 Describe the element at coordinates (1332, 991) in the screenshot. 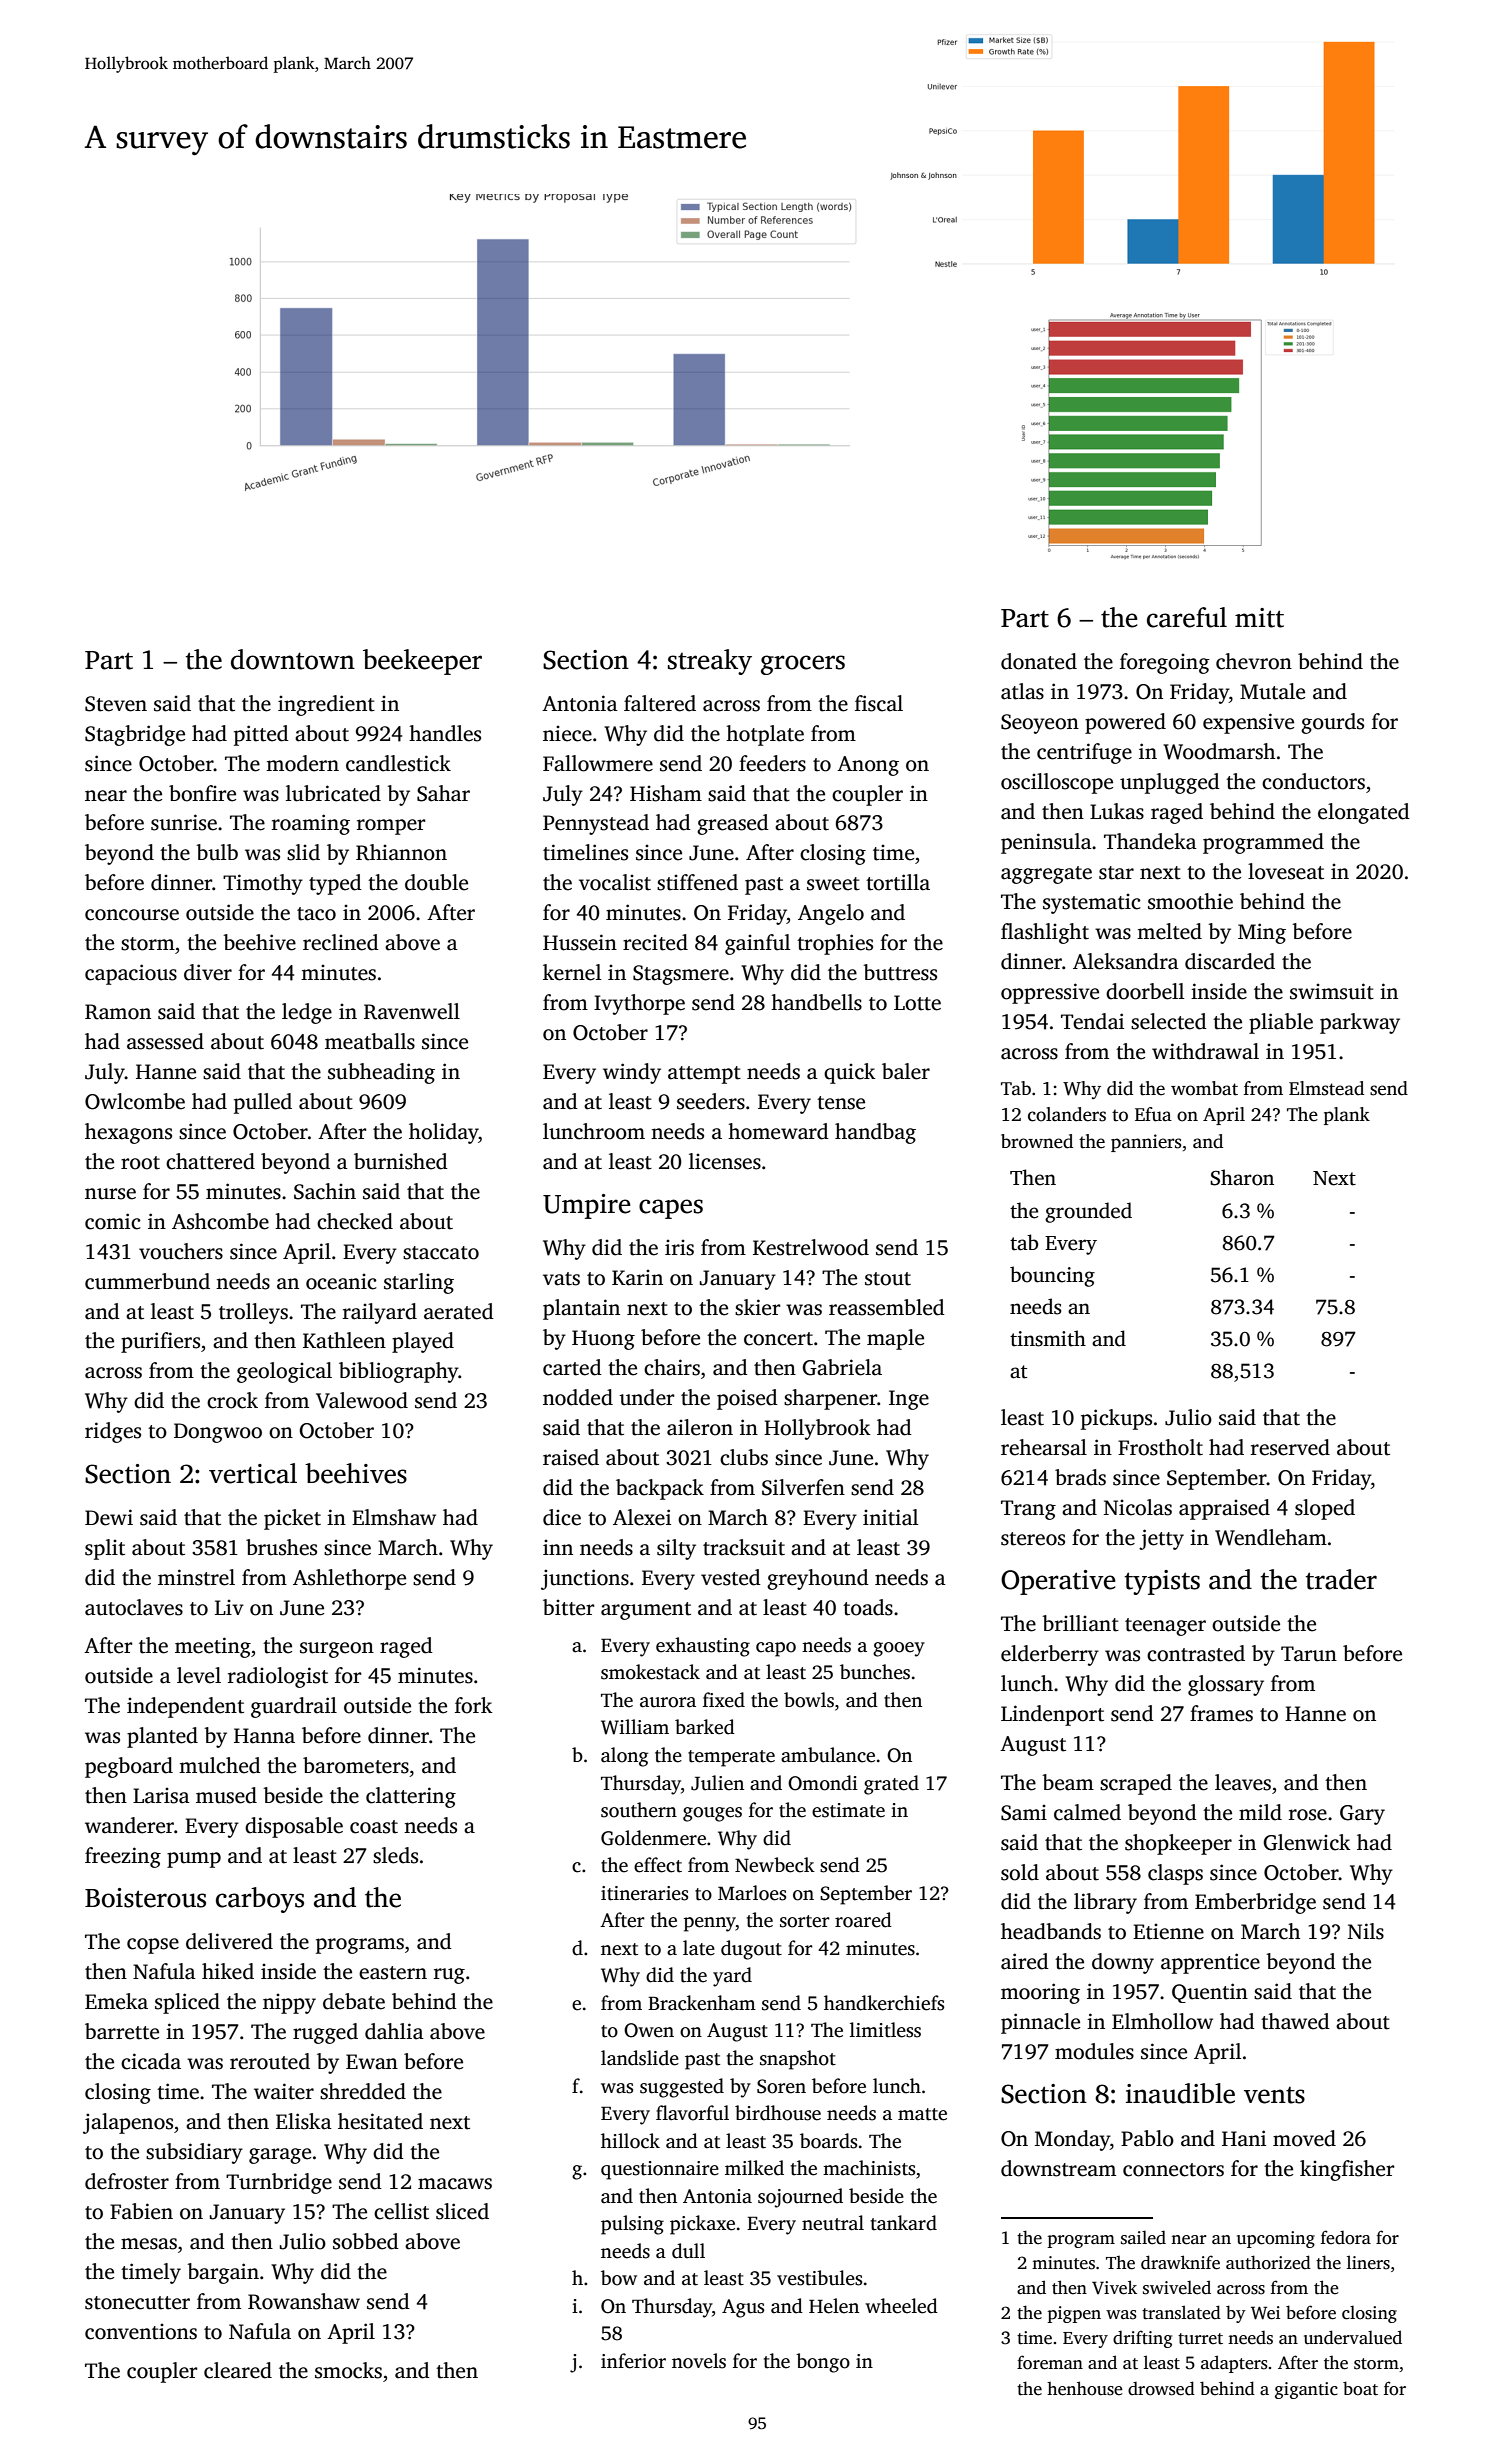

I see `swimsuit` at that location.
